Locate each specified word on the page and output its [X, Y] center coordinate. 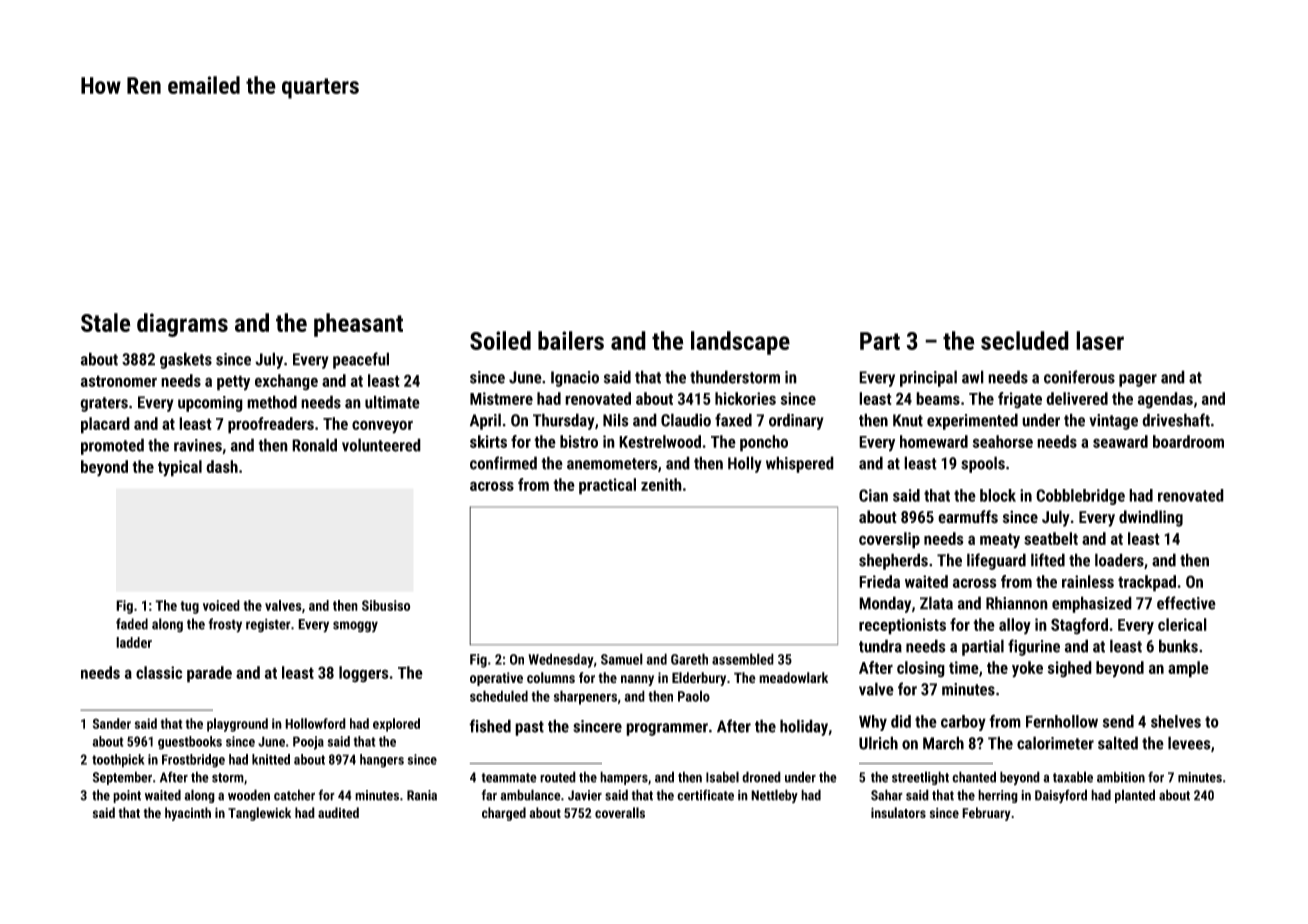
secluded [1025, 340]
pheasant [358, 325]
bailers [571, 340]
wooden [249, 795]
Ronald [314, 445]
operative [496, 679]
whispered [800, 464]
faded [132, 624]
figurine [1034, 647]
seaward [1120, 441]
